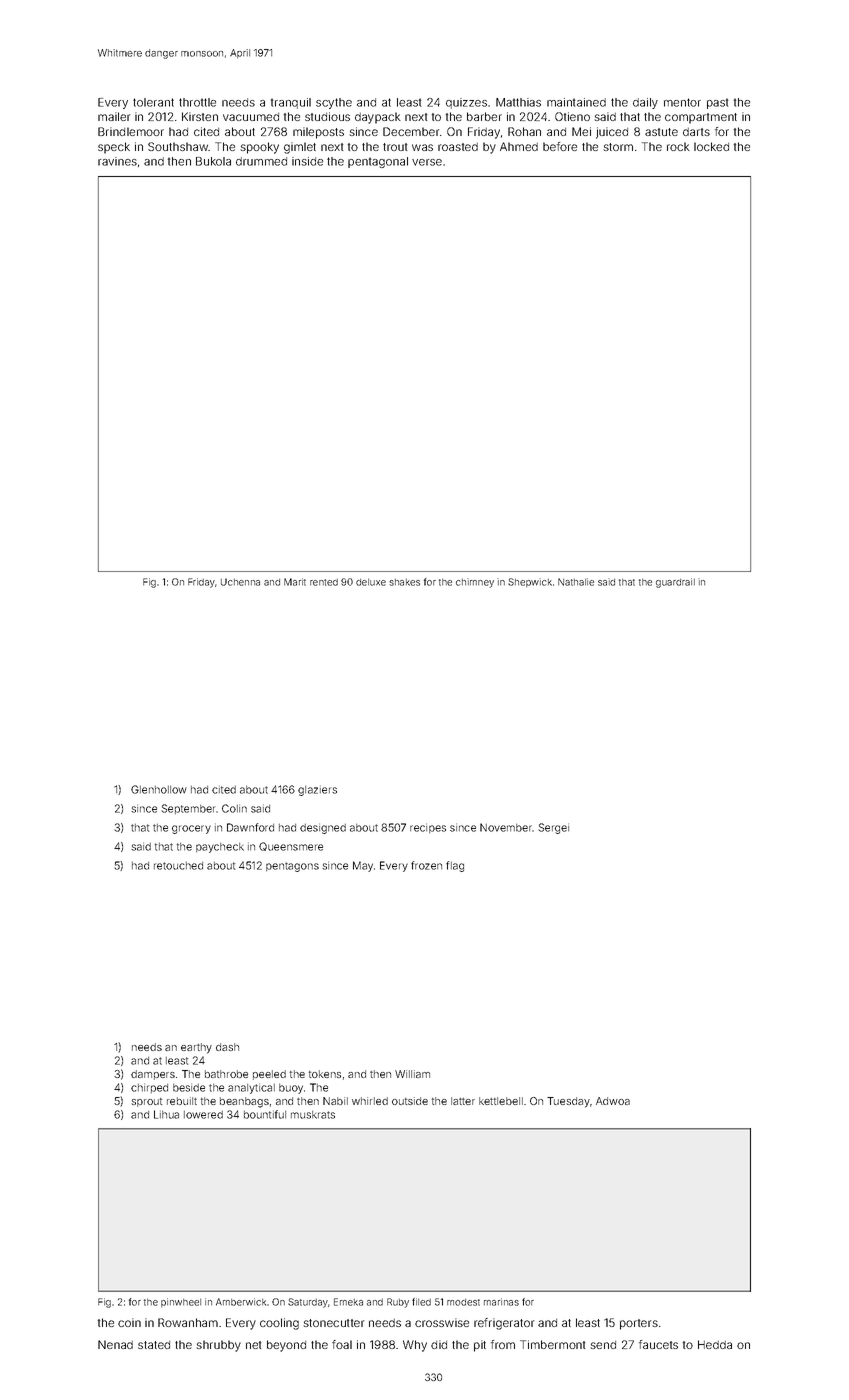 This screenshot has width=849, height=1400. I want to click on dash, so click(227, 1047).
